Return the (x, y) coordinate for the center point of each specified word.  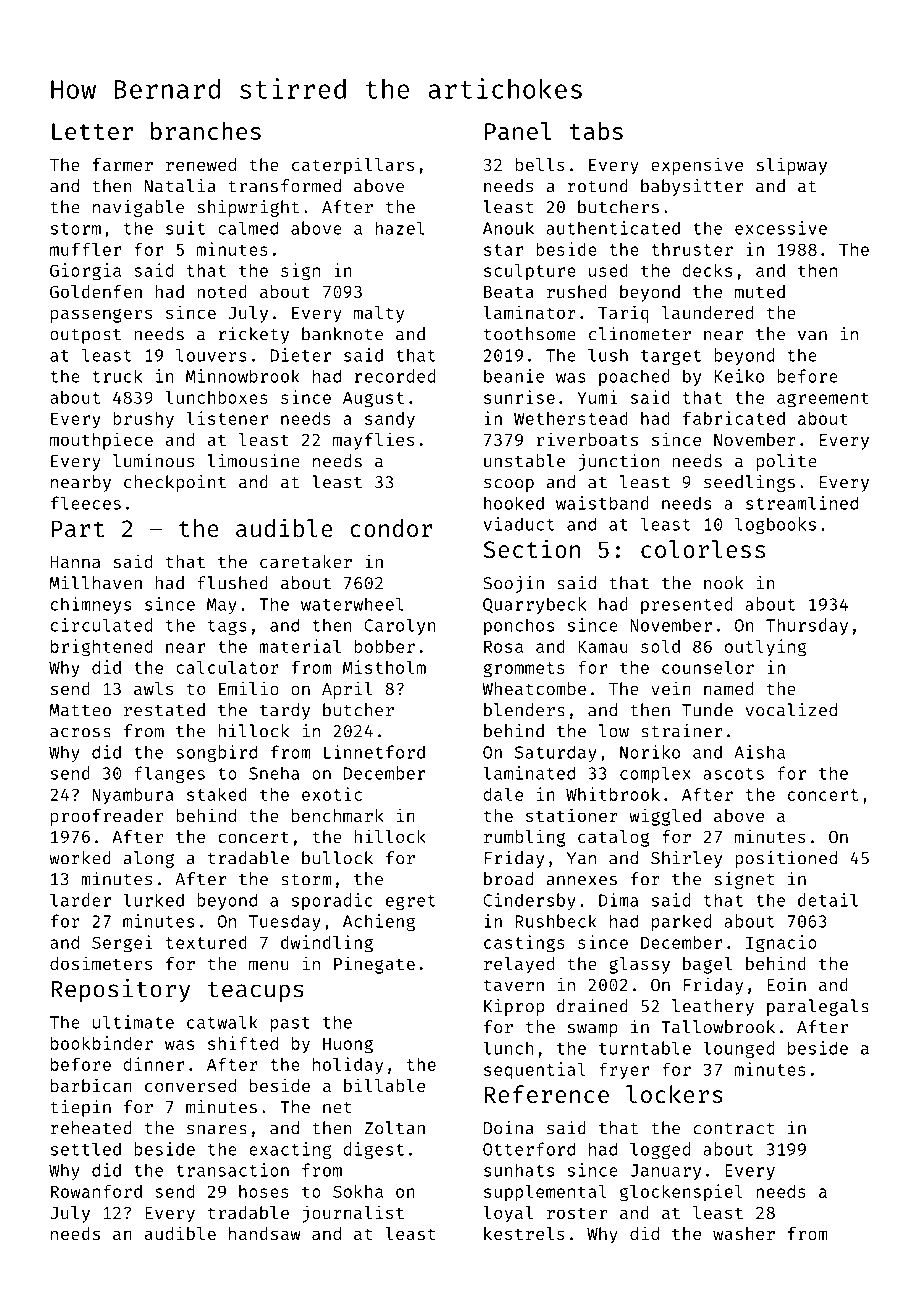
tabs (596, 131)
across (80, 733)
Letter (92, 131)
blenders (524, 710)
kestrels (524, 1233)
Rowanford (96, 1191)
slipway (791, 166)
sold (660, 646)
